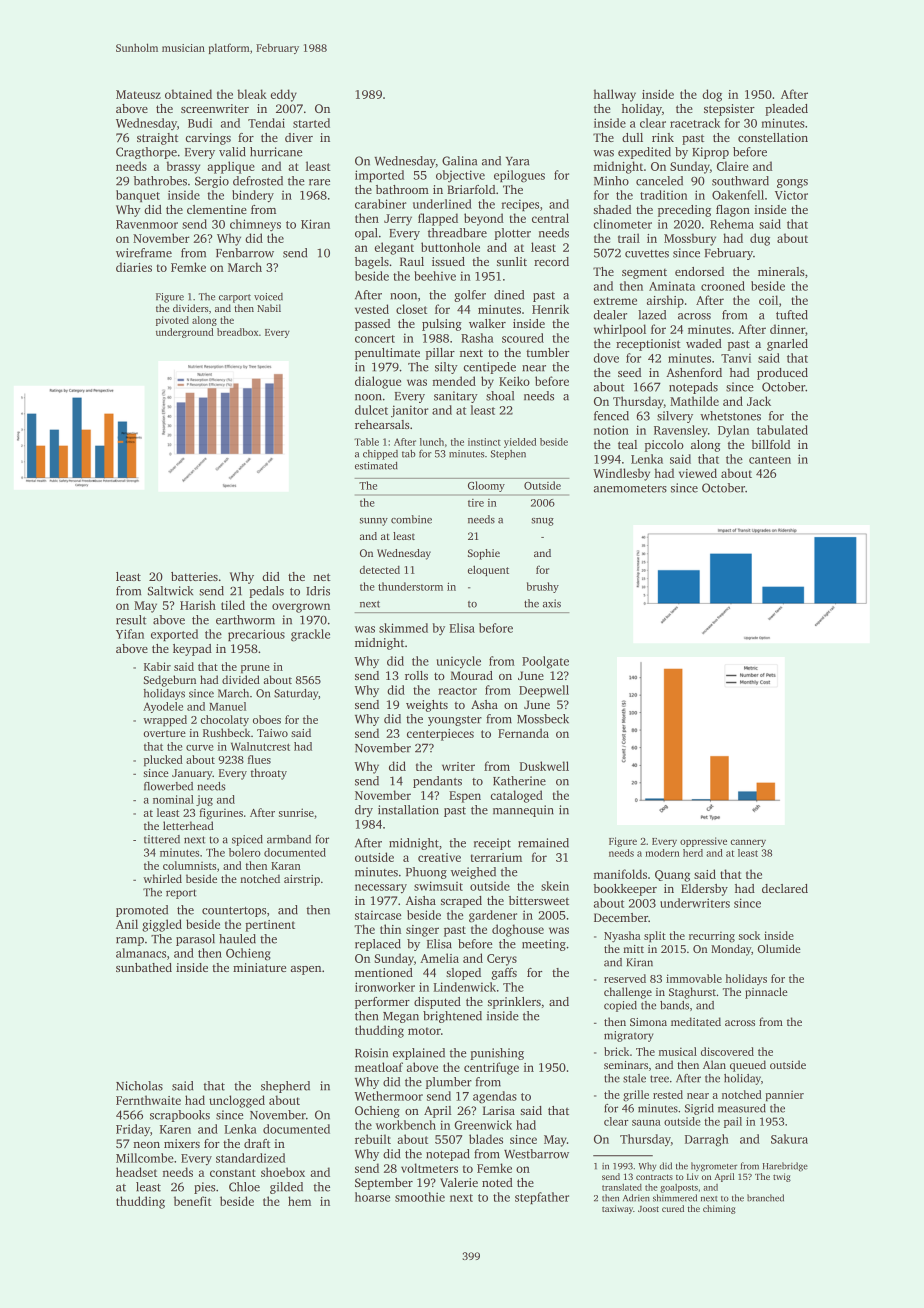 The image size is (924, 1308). I want to click on cannery, so click(748, 843).
